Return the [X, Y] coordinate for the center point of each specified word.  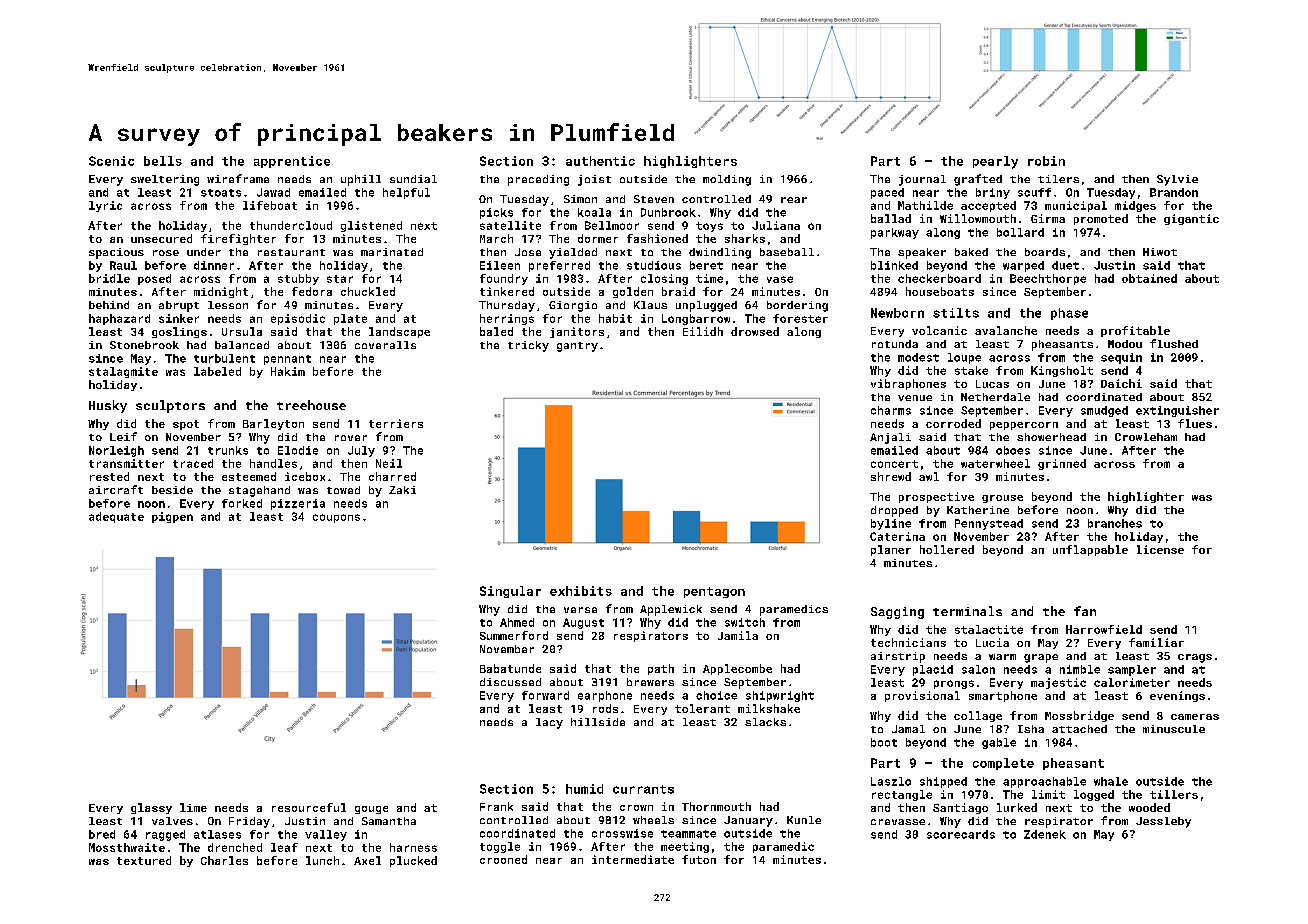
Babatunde [510, 668]
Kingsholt [1062, 371]
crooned [503, 859]
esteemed [249, 476]
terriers [396, 423]
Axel [367, 860]
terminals [967, 611]
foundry [504, 279]
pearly [995, 162]
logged [1094, 795]
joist [594, 180]
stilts [956, 313]
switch [745, 622]
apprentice [292, 162]
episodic [298, 319]
